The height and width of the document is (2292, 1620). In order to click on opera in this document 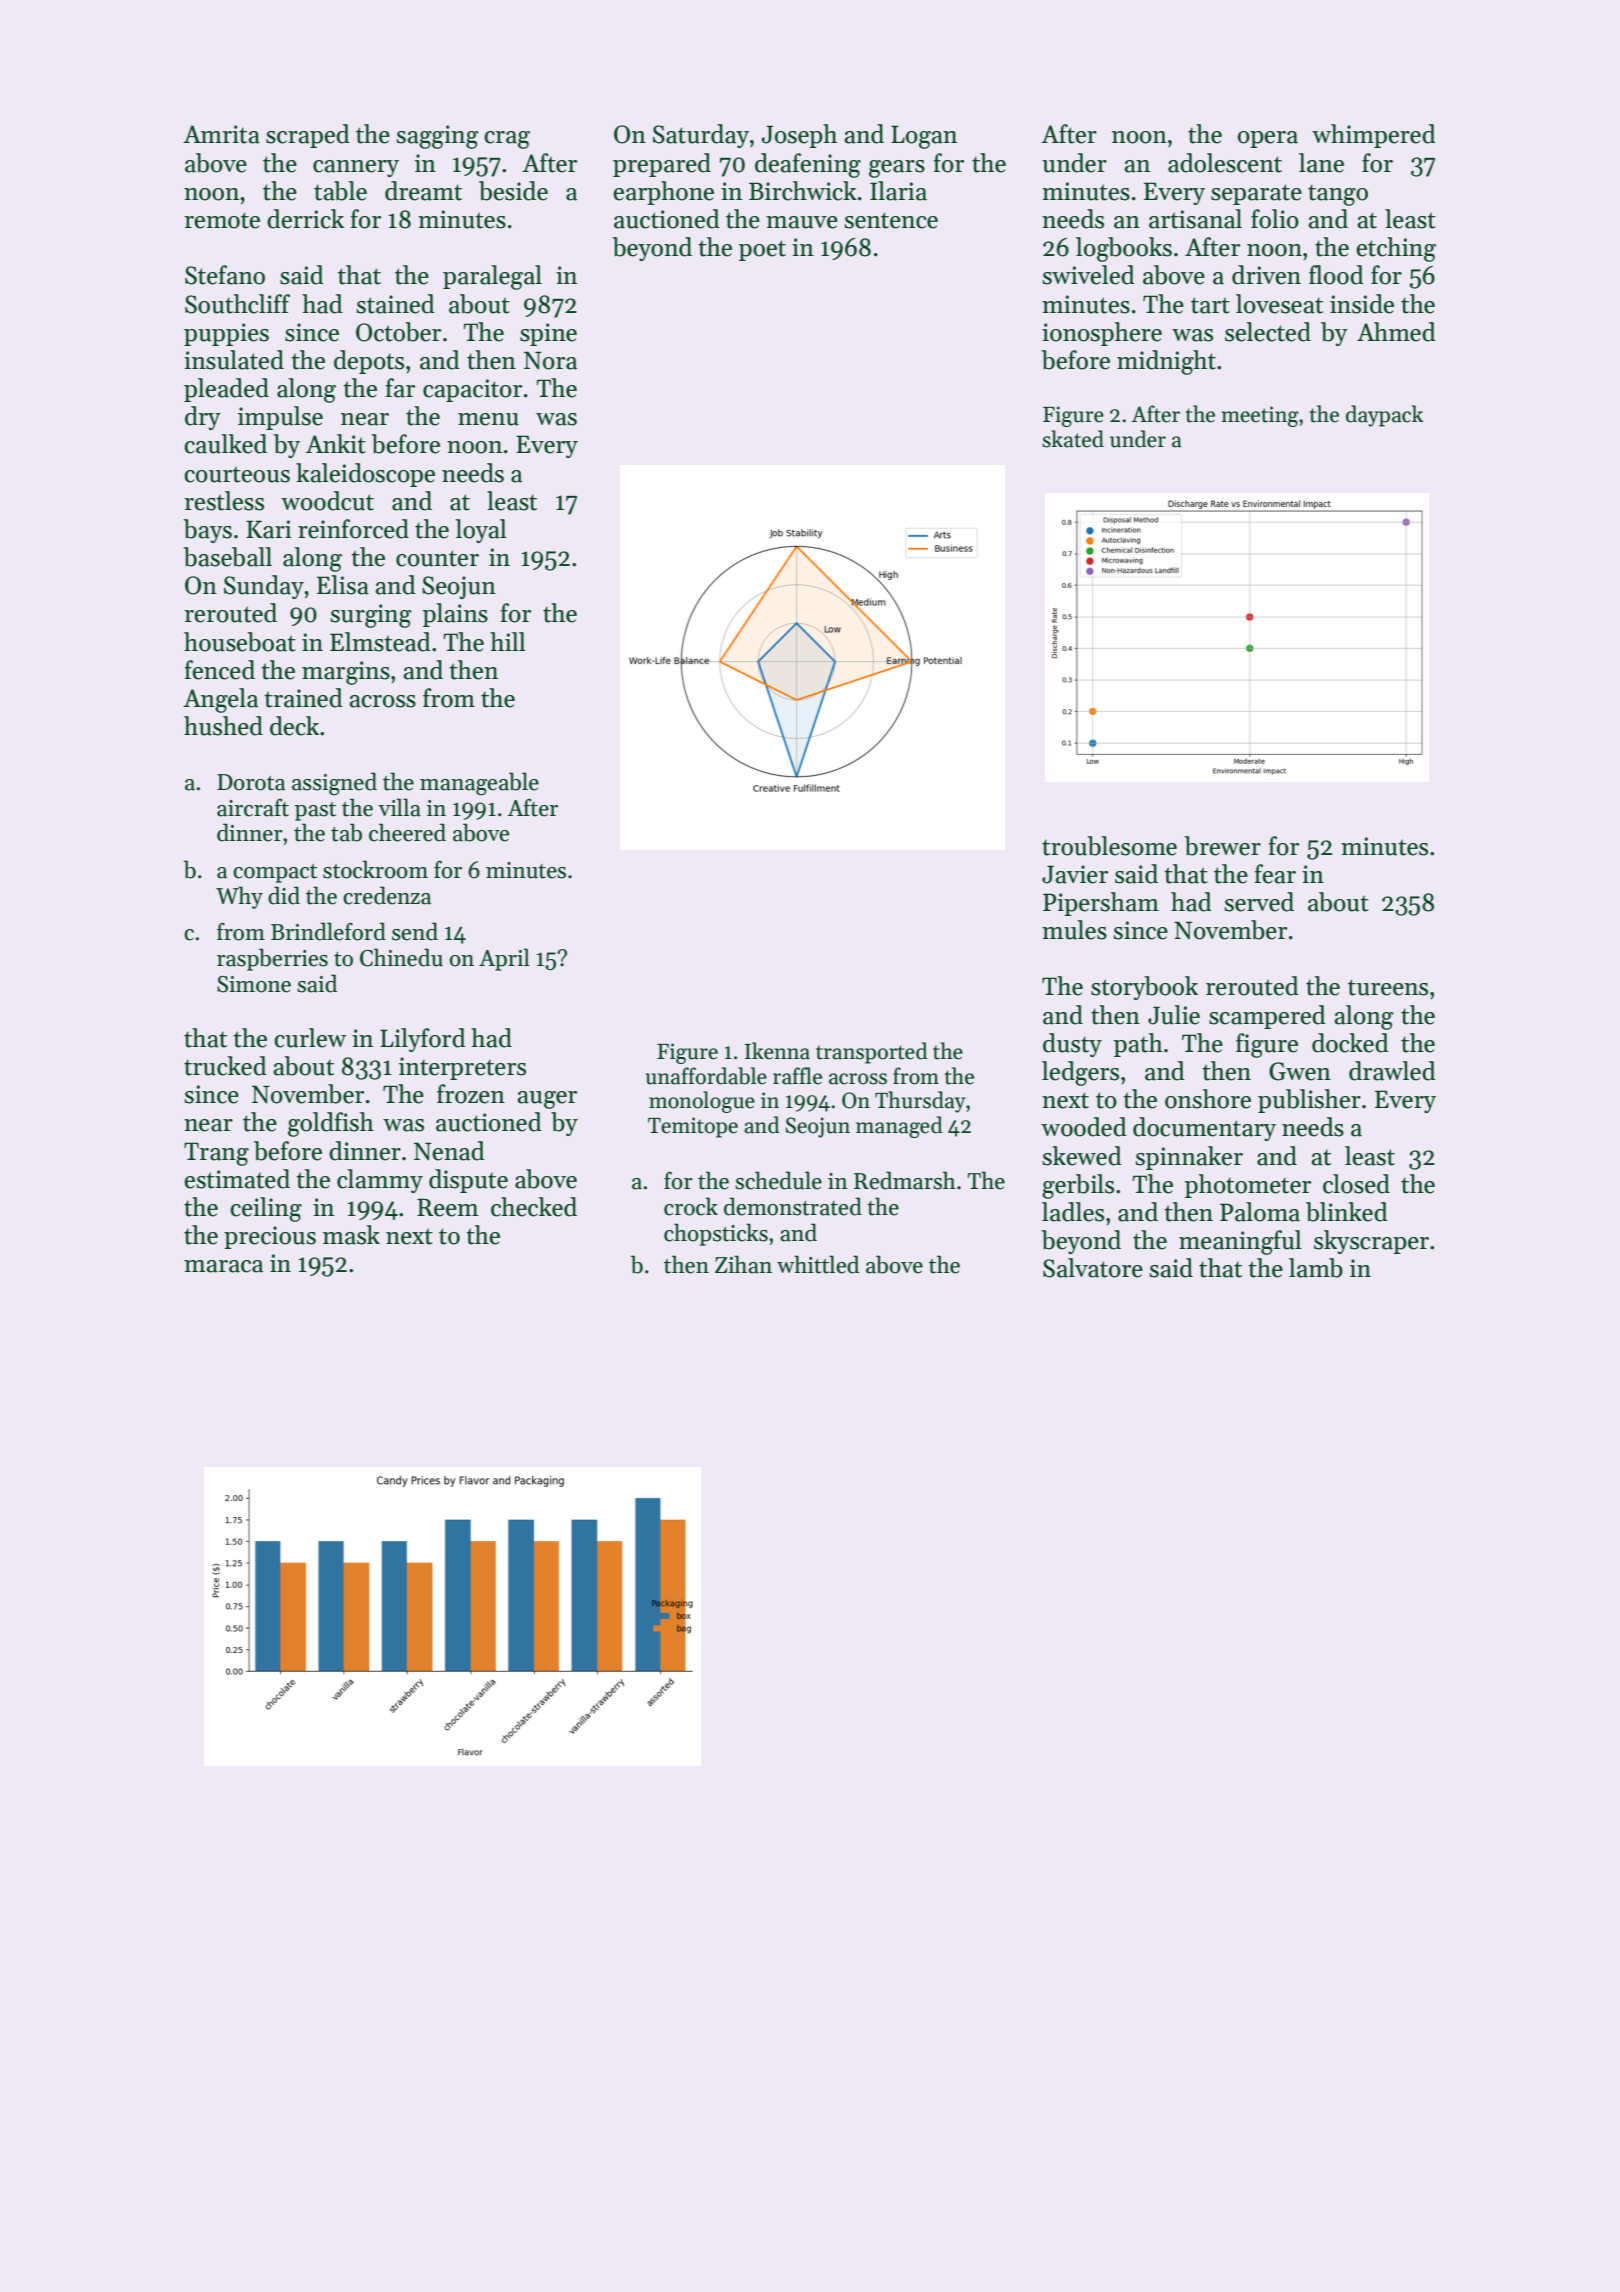, I will do `click(1268, 139)`.
